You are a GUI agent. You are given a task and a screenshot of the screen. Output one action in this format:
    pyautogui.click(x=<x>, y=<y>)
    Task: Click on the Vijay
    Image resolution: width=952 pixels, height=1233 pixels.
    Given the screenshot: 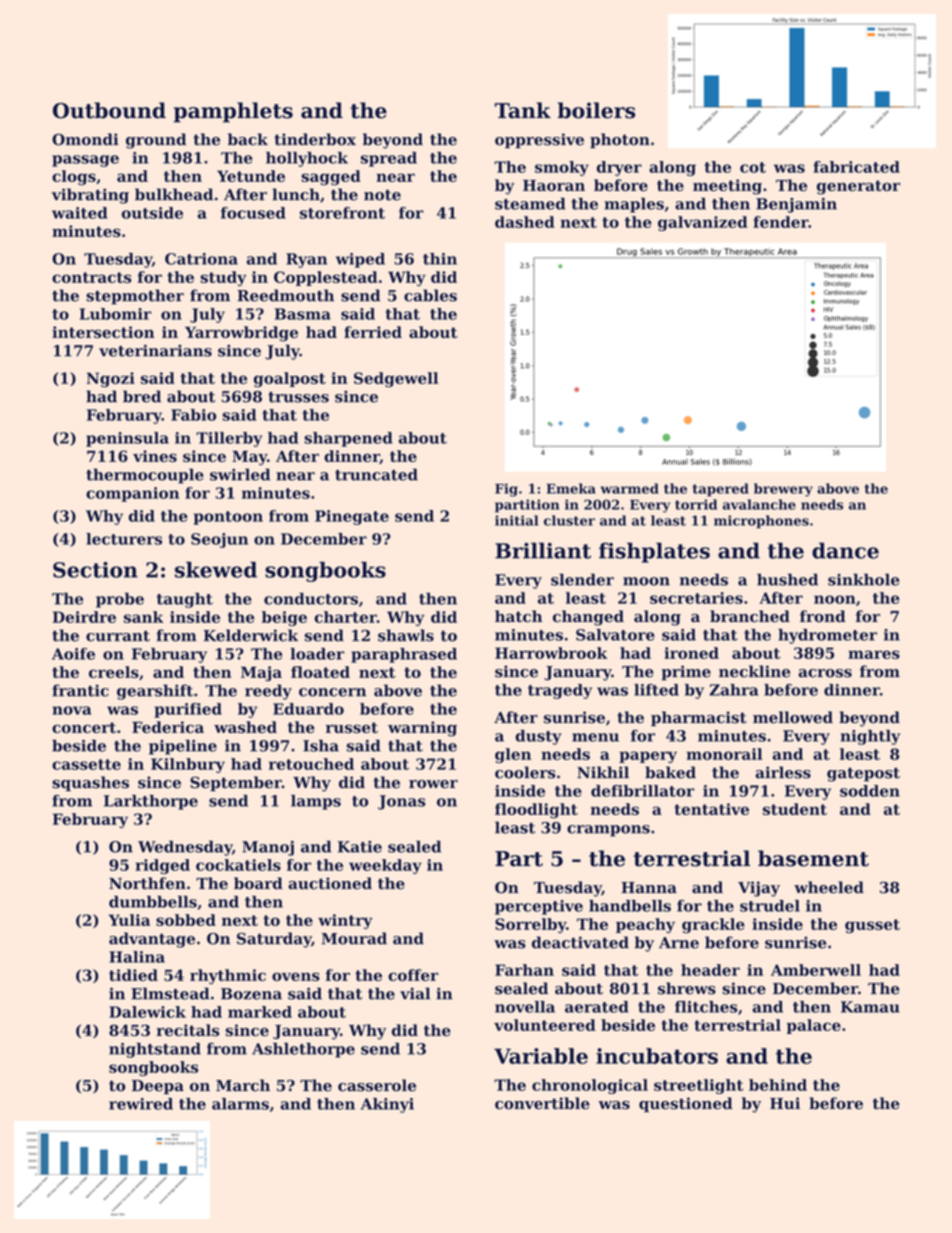 What is the action you would take?
    pyautogui.click(x=759, y=889)
